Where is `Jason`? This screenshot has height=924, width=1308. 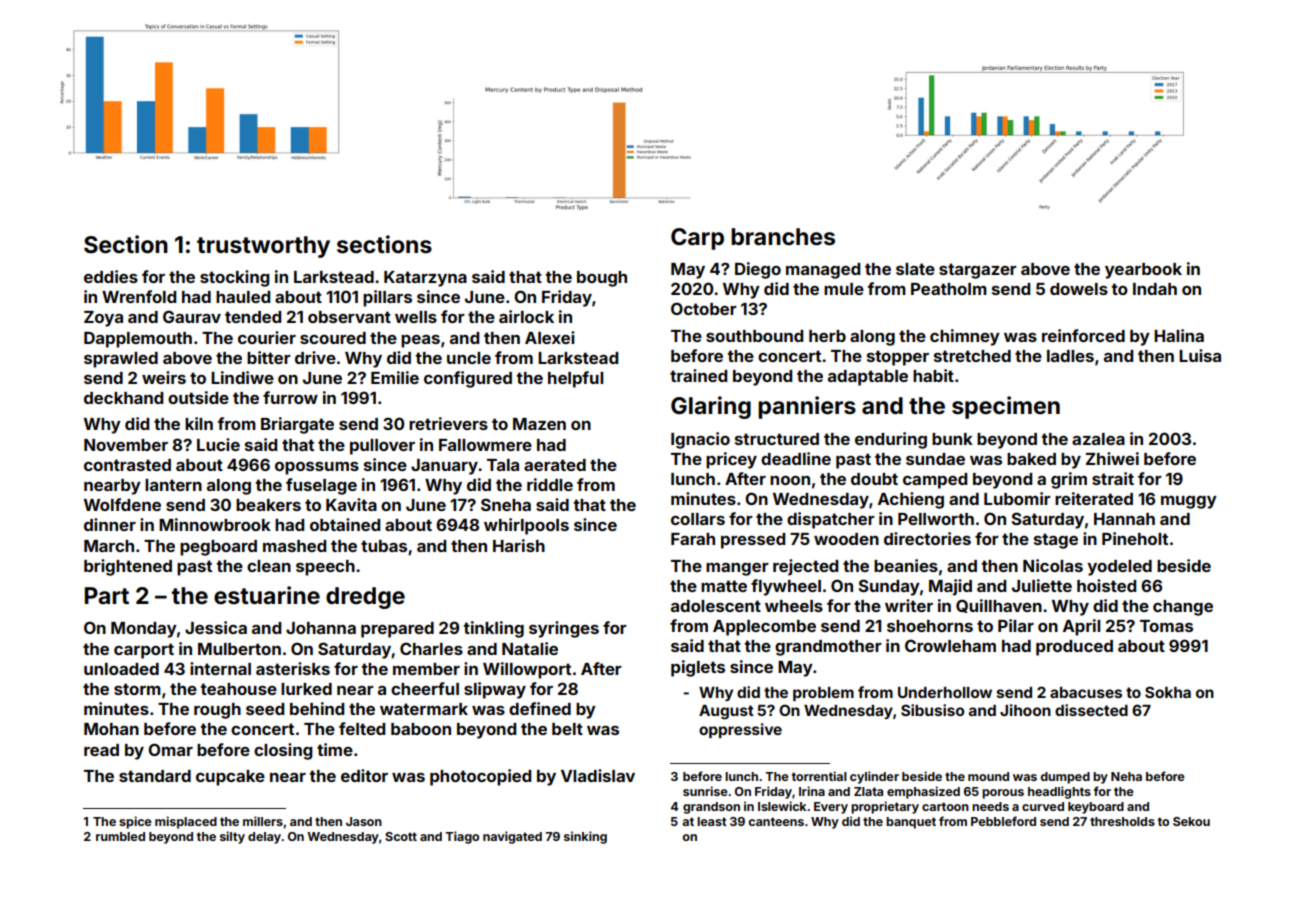
Jason is located at coordinates (364, 821).
